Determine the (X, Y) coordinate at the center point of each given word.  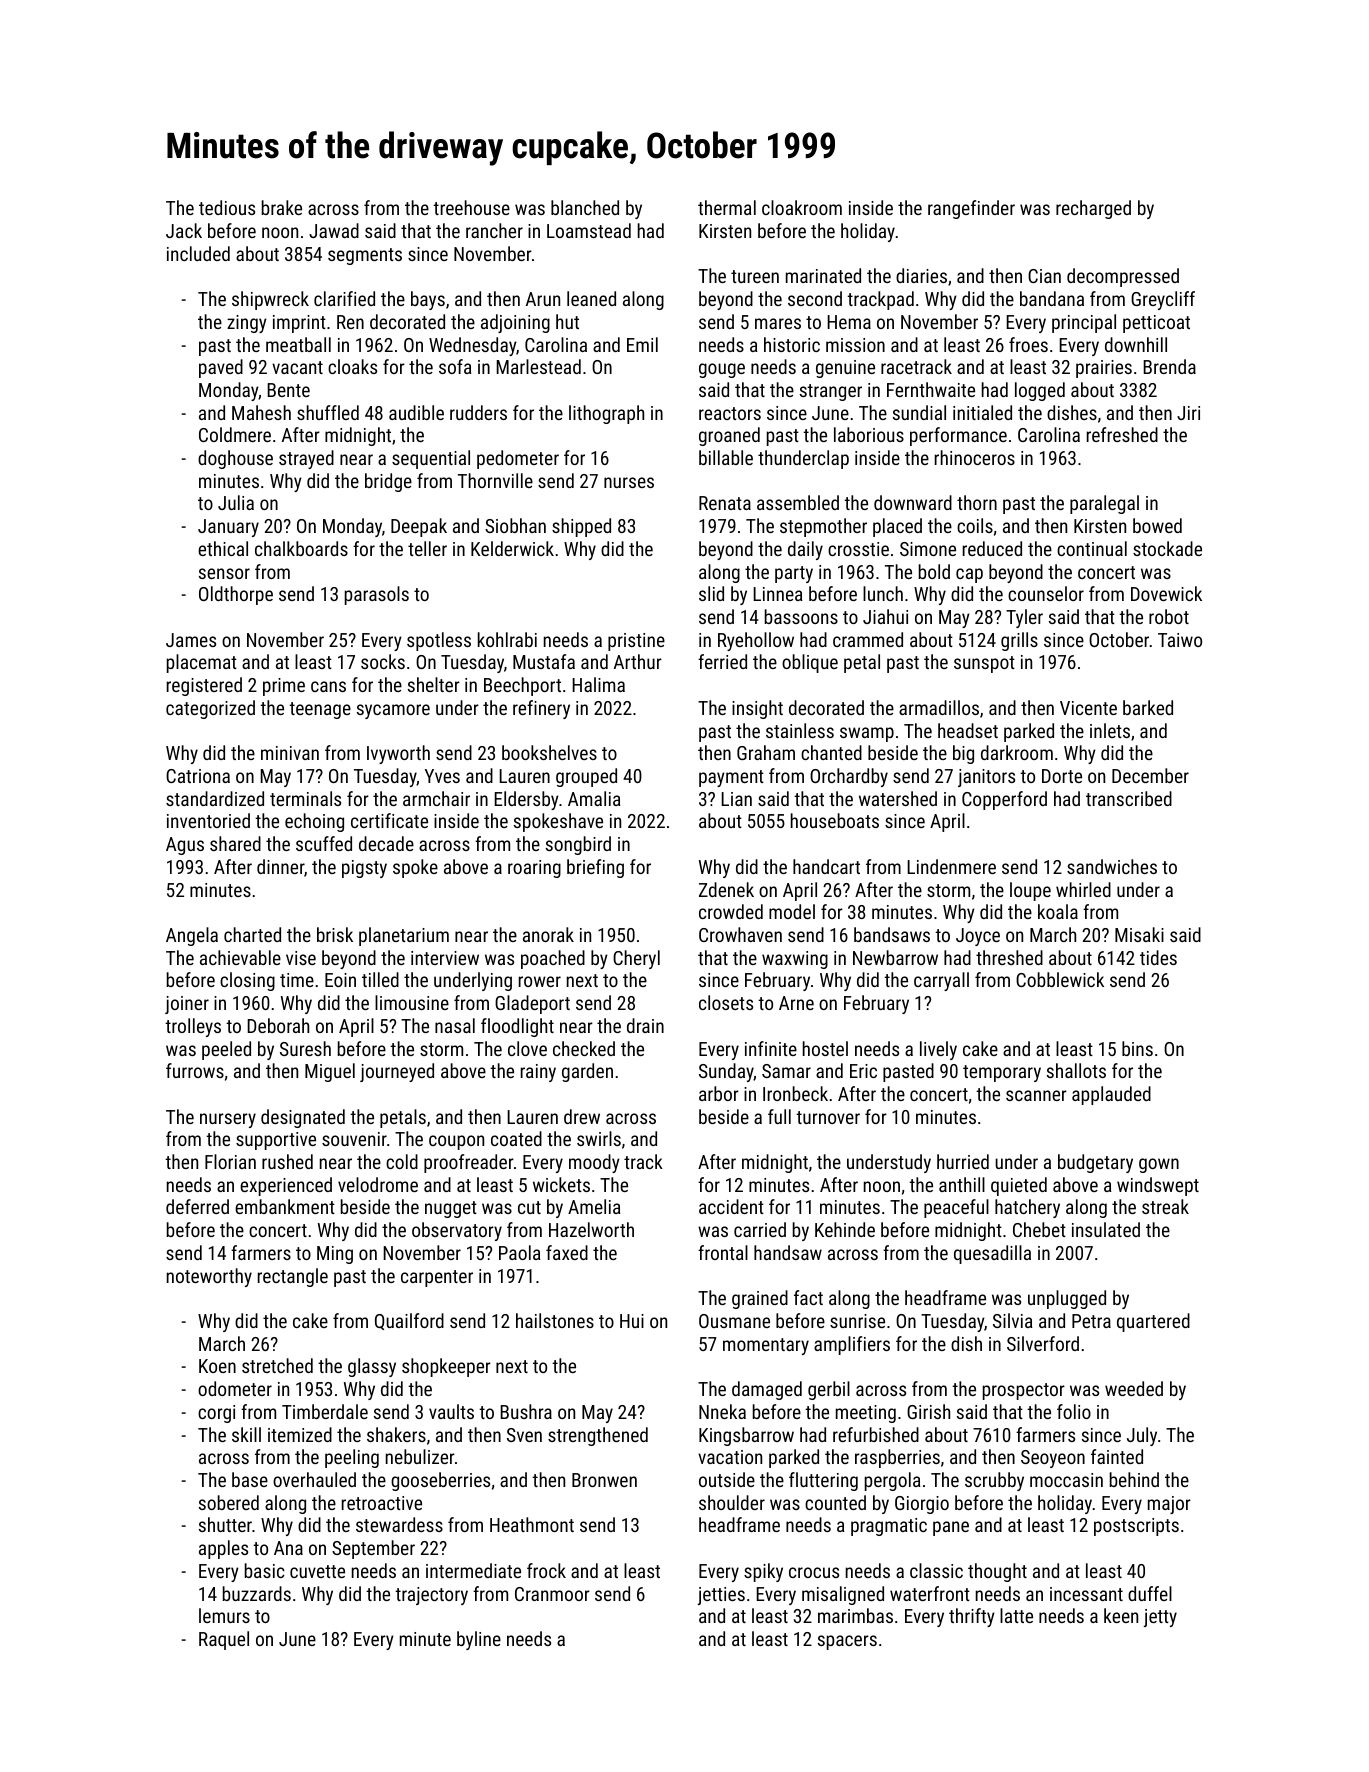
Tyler (1024, 618)
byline (479, 1640)
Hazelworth (591, 1229)
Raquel (224, 1640)
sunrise (857, 1321)
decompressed (1123, 277)
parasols (377, 595)
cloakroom (802, 207)
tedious (227, 207)
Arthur (638, 661)
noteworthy (209, 1277)
